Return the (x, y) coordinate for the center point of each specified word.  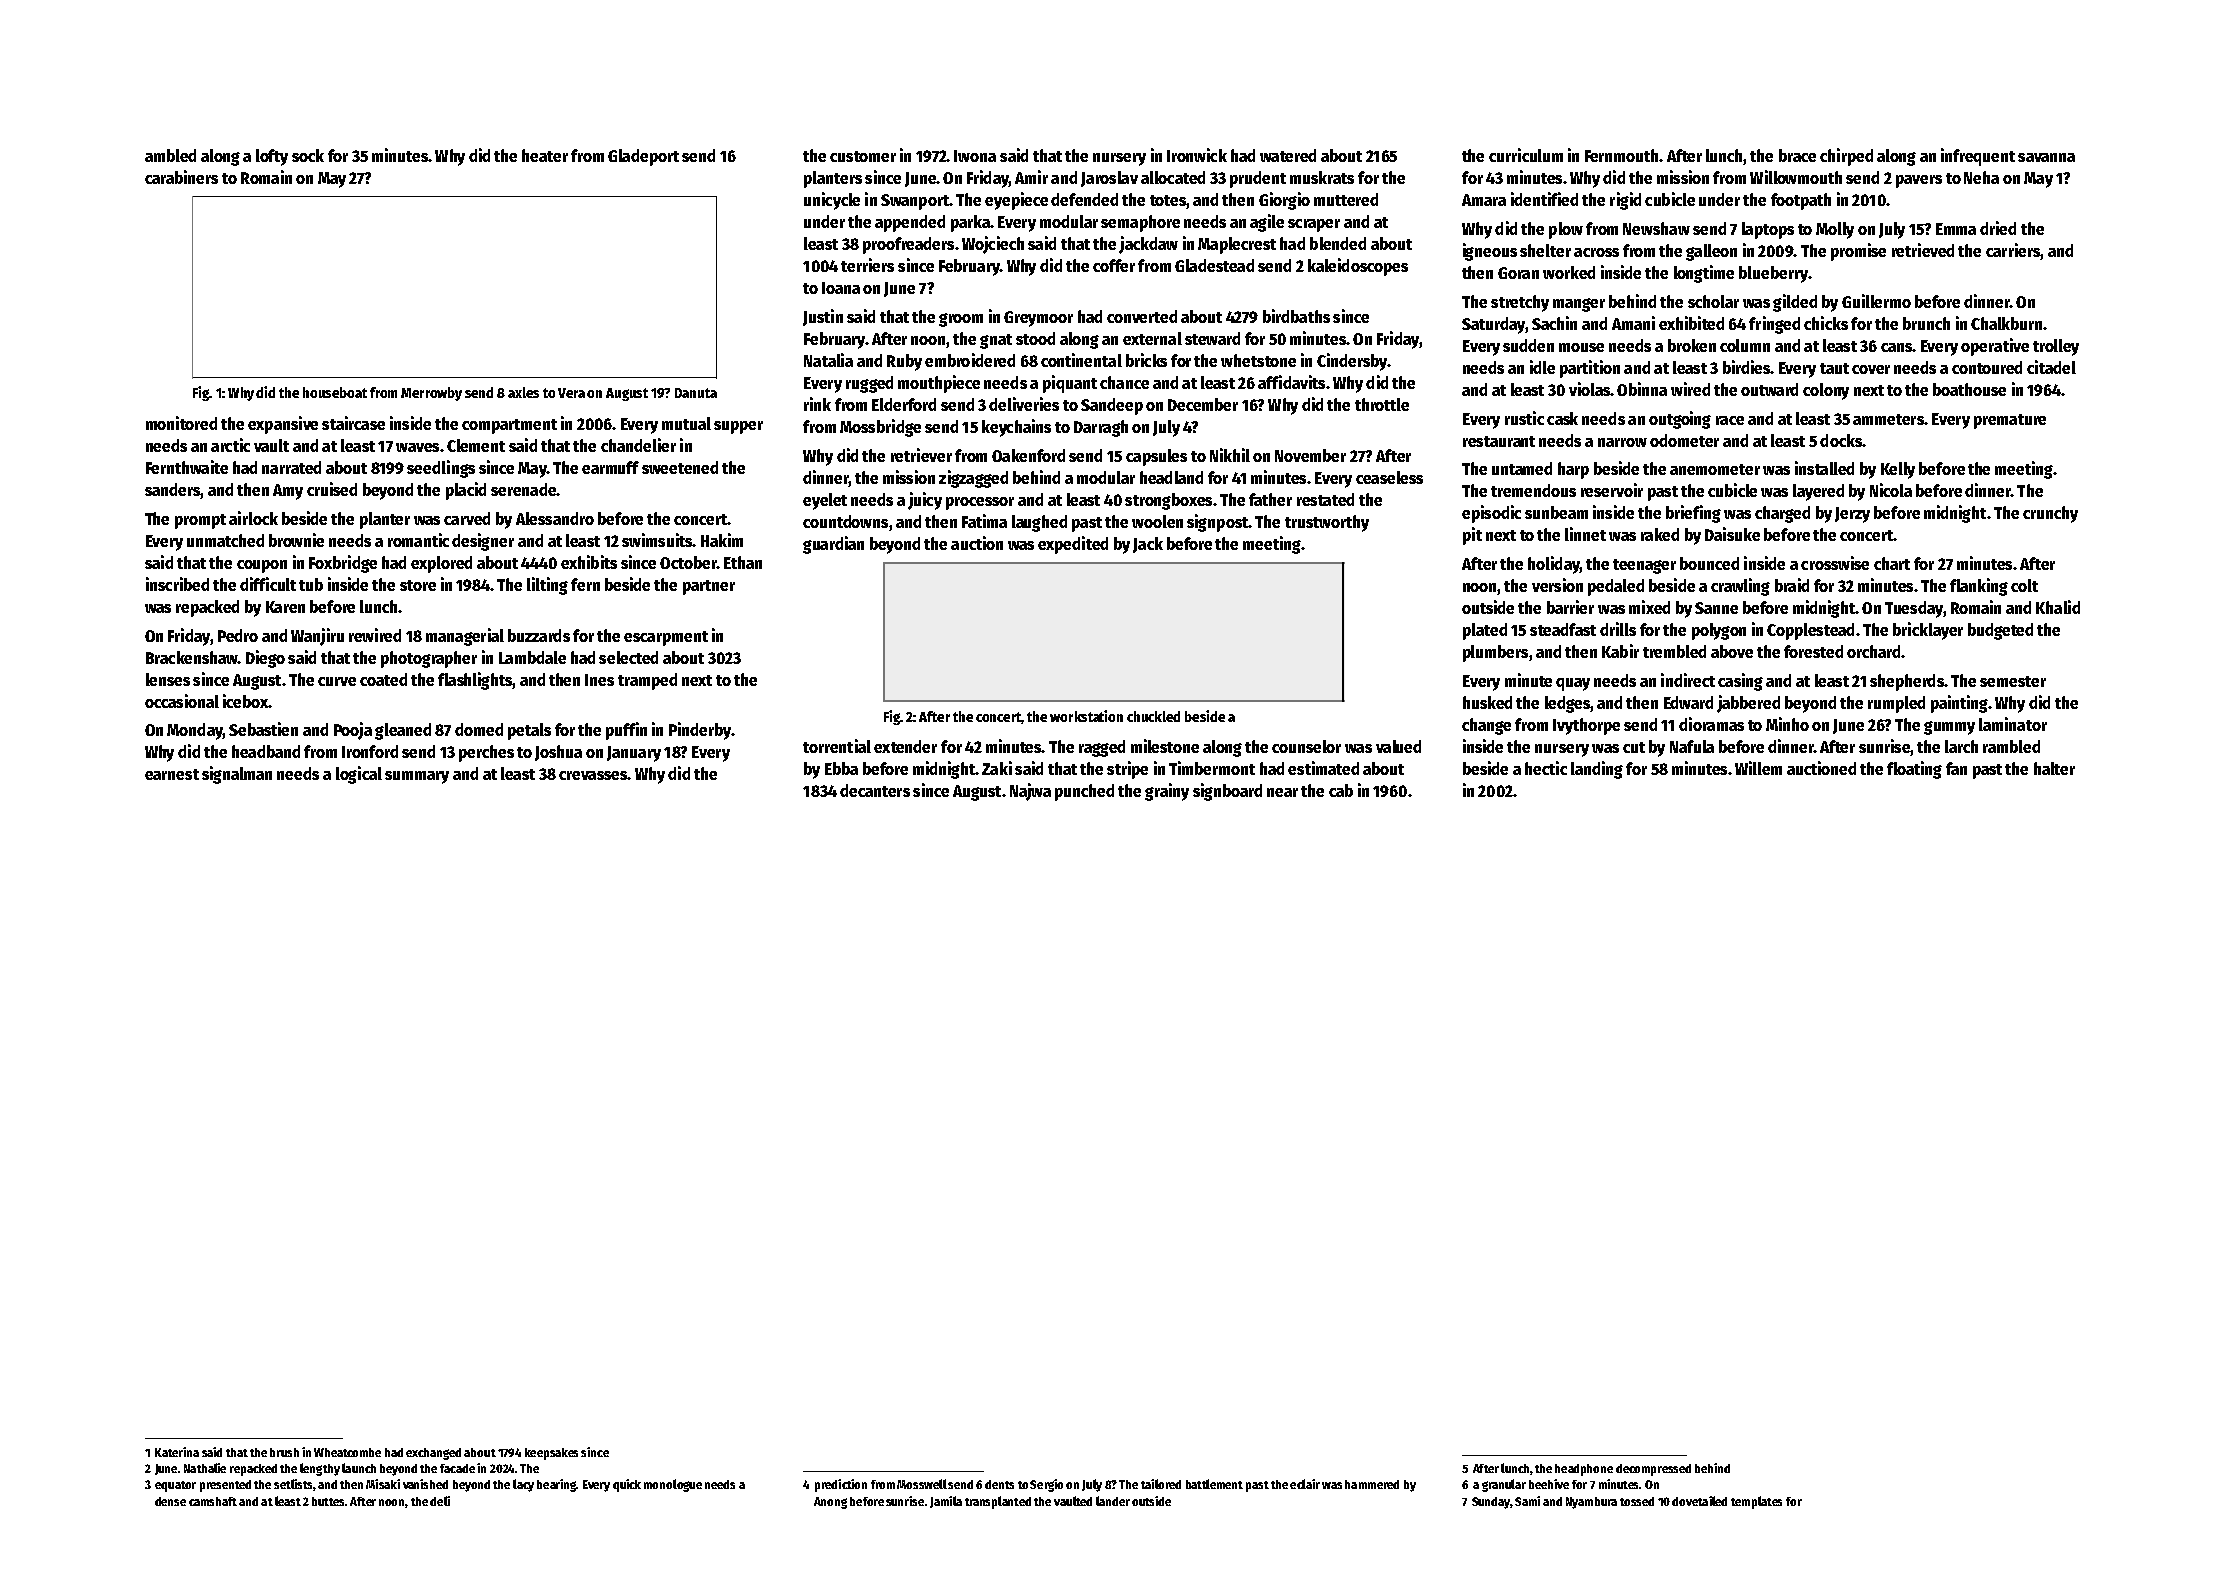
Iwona (975, 156)
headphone (1584, 1470)
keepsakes (551, 1454)
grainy (1167, 792)
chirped (1846, 157)
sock (308, 155)
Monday (195, 731)
